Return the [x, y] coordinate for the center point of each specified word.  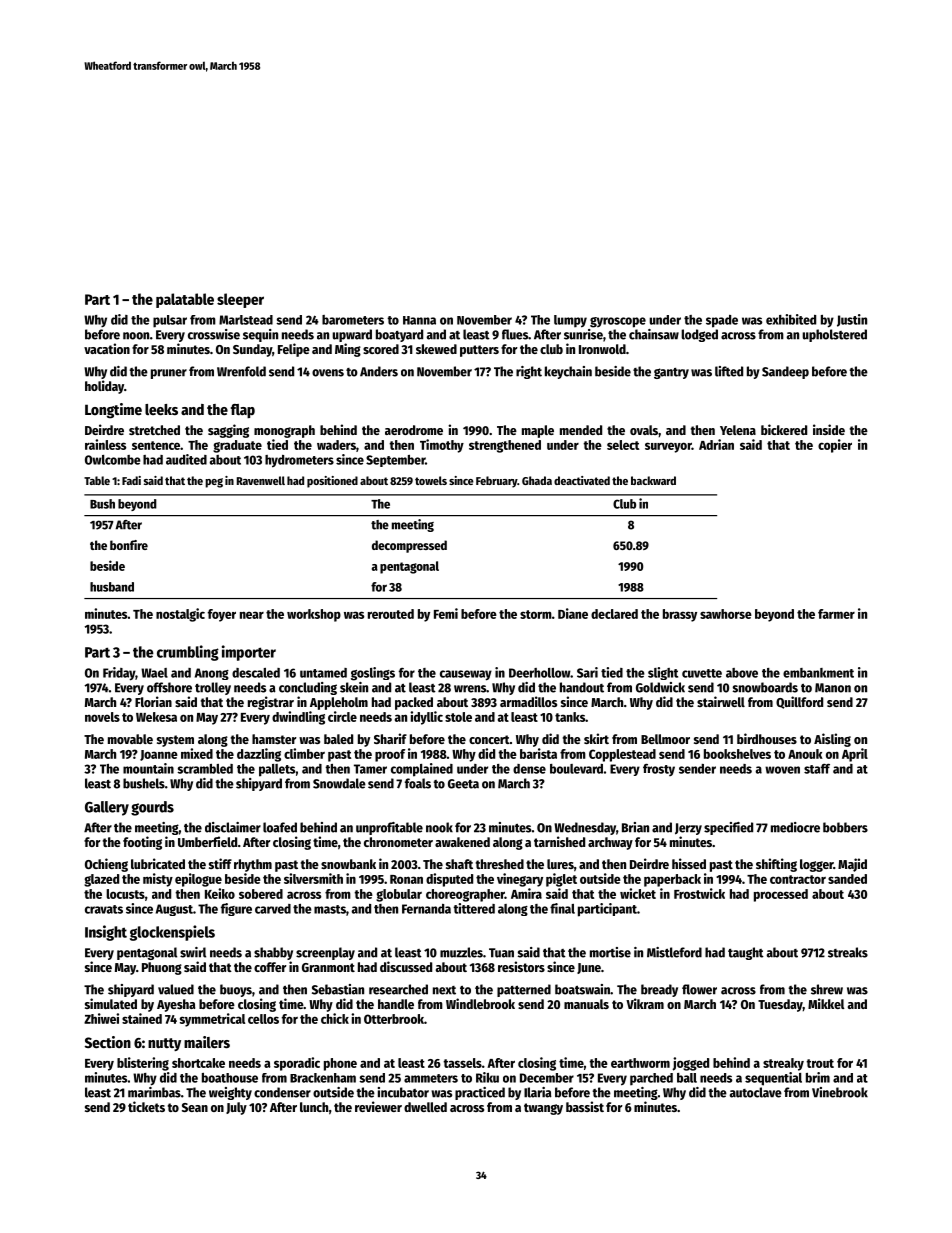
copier [835, 446]
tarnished [559, 841]
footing [142, 843]
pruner [169, 374]
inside [829, 429]
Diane [573, 613]
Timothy [442, 446]
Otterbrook [394, 1019]
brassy [680, 615]
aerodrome [414, 430]
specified [728, 828]
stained [142, 1018]
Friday [119, 674]
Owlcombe [113, 460]
